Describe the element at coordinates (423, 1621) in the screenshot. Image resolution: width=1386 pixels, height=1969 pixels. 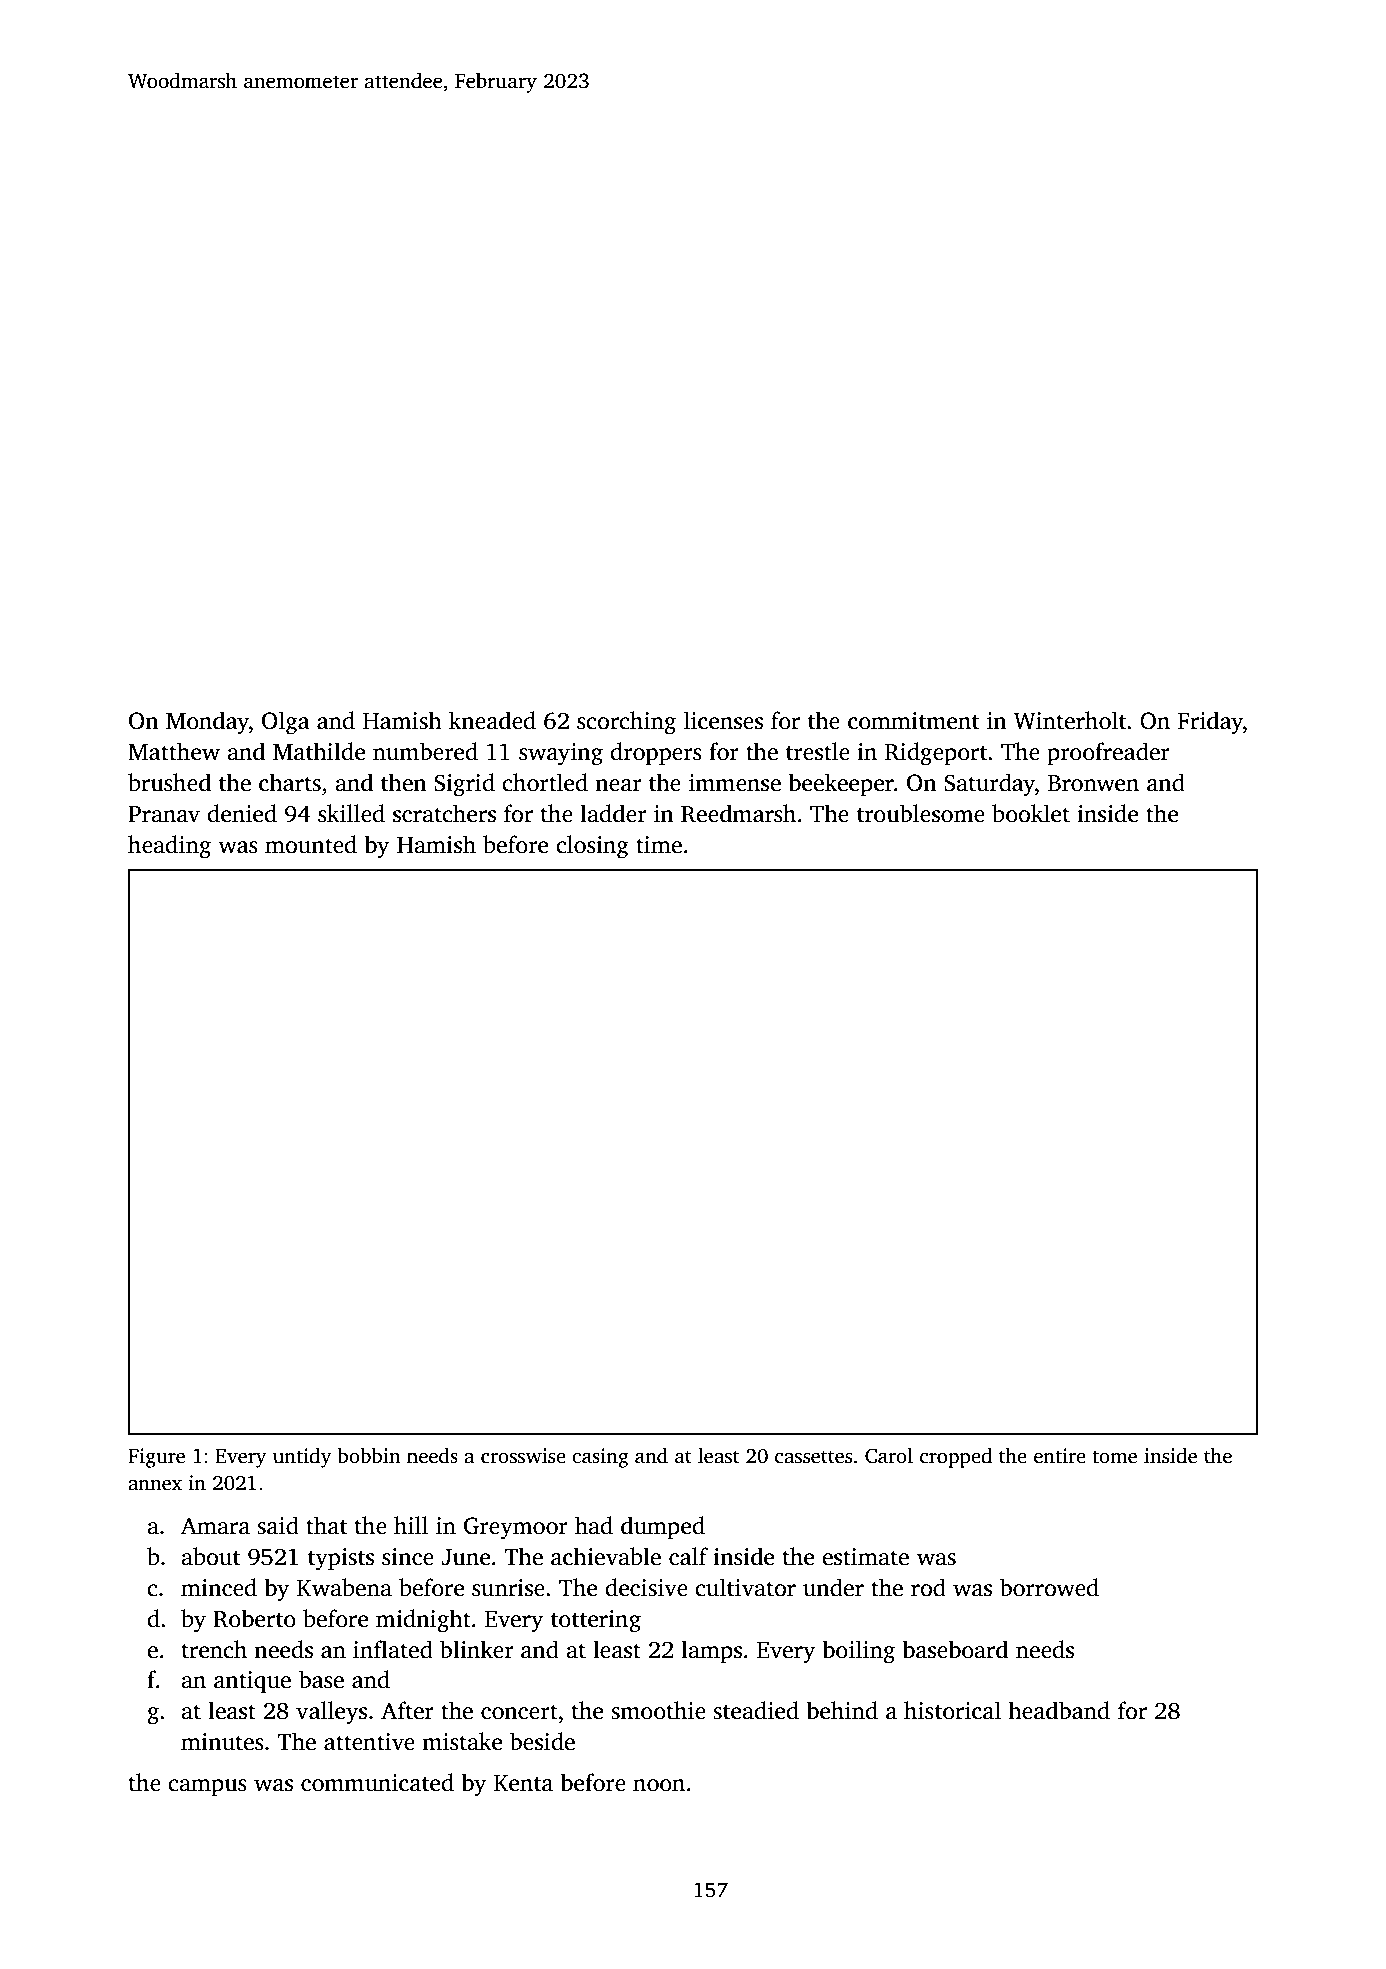
I see `midnight` at that location.
